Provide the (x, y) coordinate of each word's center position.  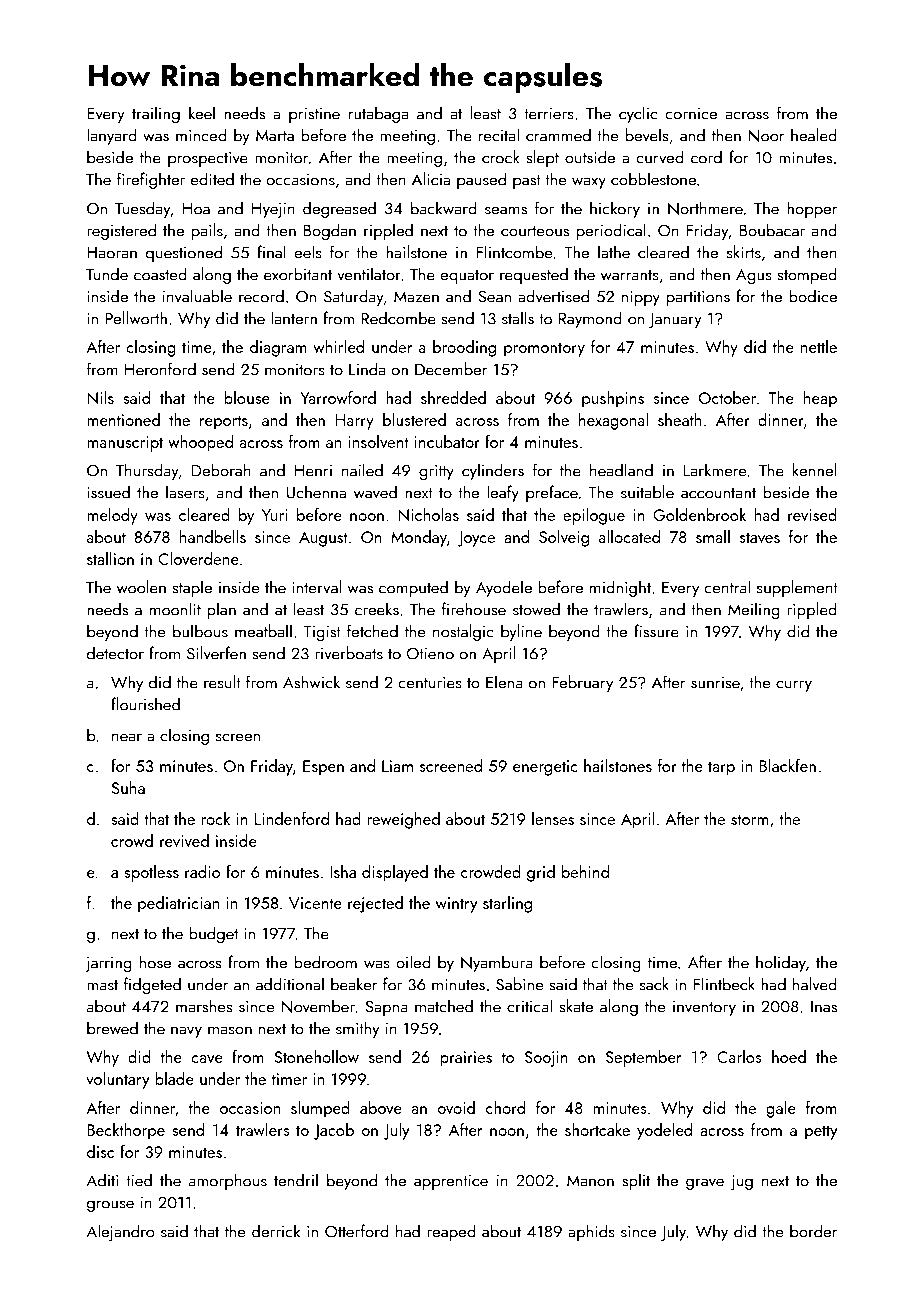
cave (207, 1059)
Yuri (274, 515)
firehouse (474, 609)
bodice (813, 296)
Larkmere (715, 470)
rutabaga (378, 114)
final (271, 252)
